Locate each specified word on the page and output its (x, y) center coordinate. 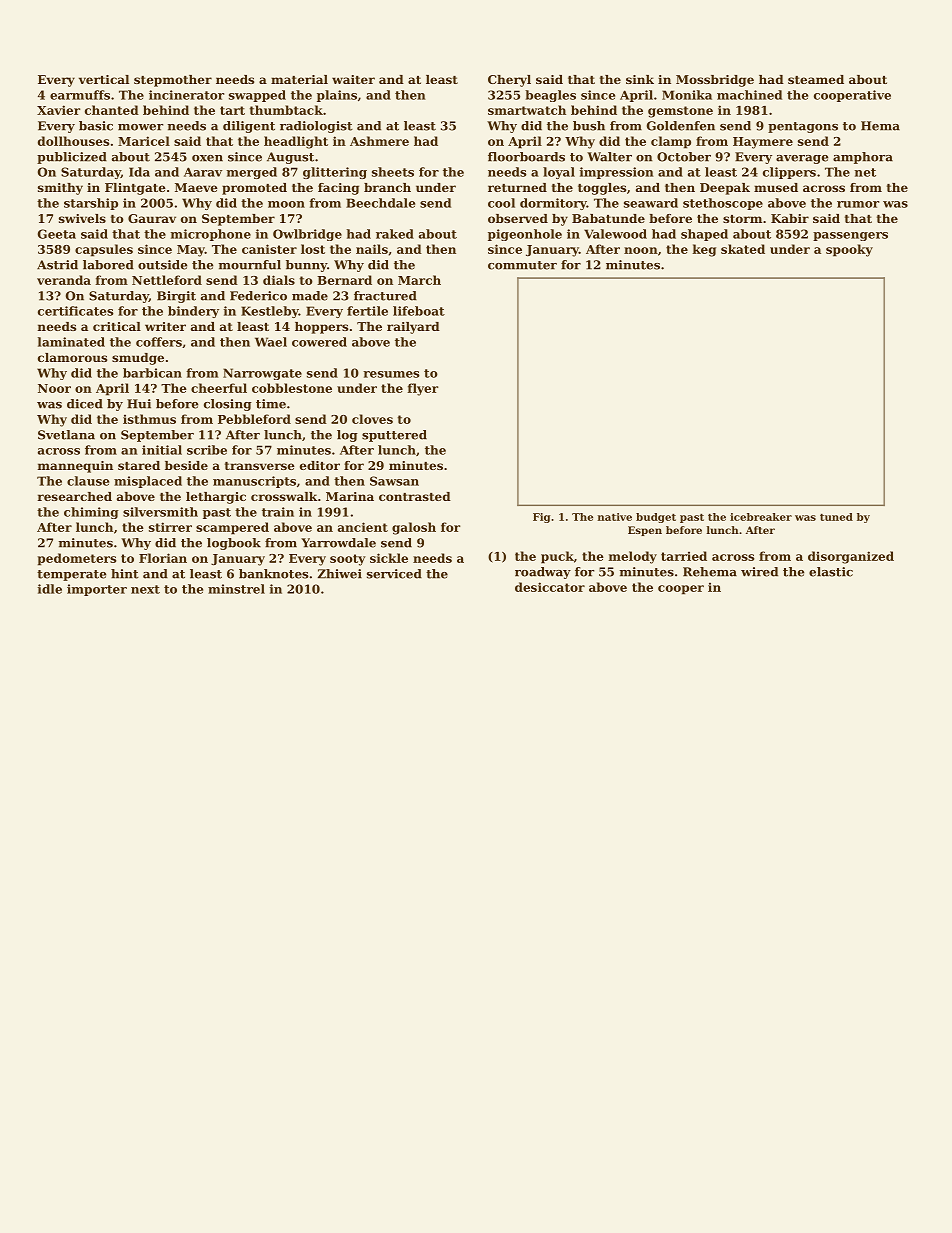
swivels (82, 218)
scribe (207, 450)
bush (589, 126)
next (145, 589)
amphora (863, 158)
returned (517, 187)
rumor (858, 204)
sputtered (394, 436)
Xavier (58, 110)
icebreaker (761, 517)
